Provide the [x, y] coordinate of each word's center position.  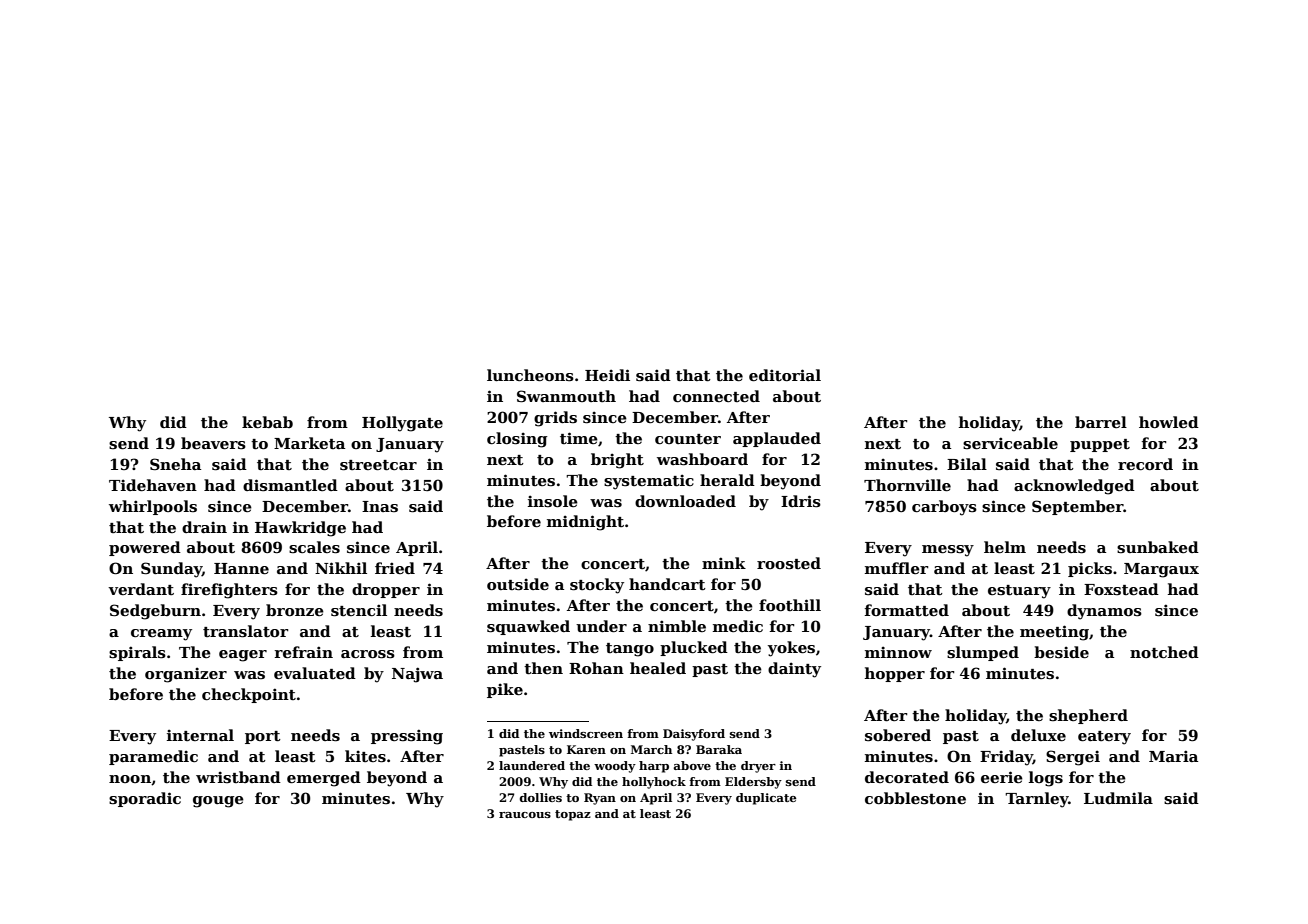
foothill [790, 605]
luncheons [530, 375]
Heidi [607, 375]
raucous [525, 815]
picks [1090, 569]
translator [245, 631]
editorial [785, 375]
